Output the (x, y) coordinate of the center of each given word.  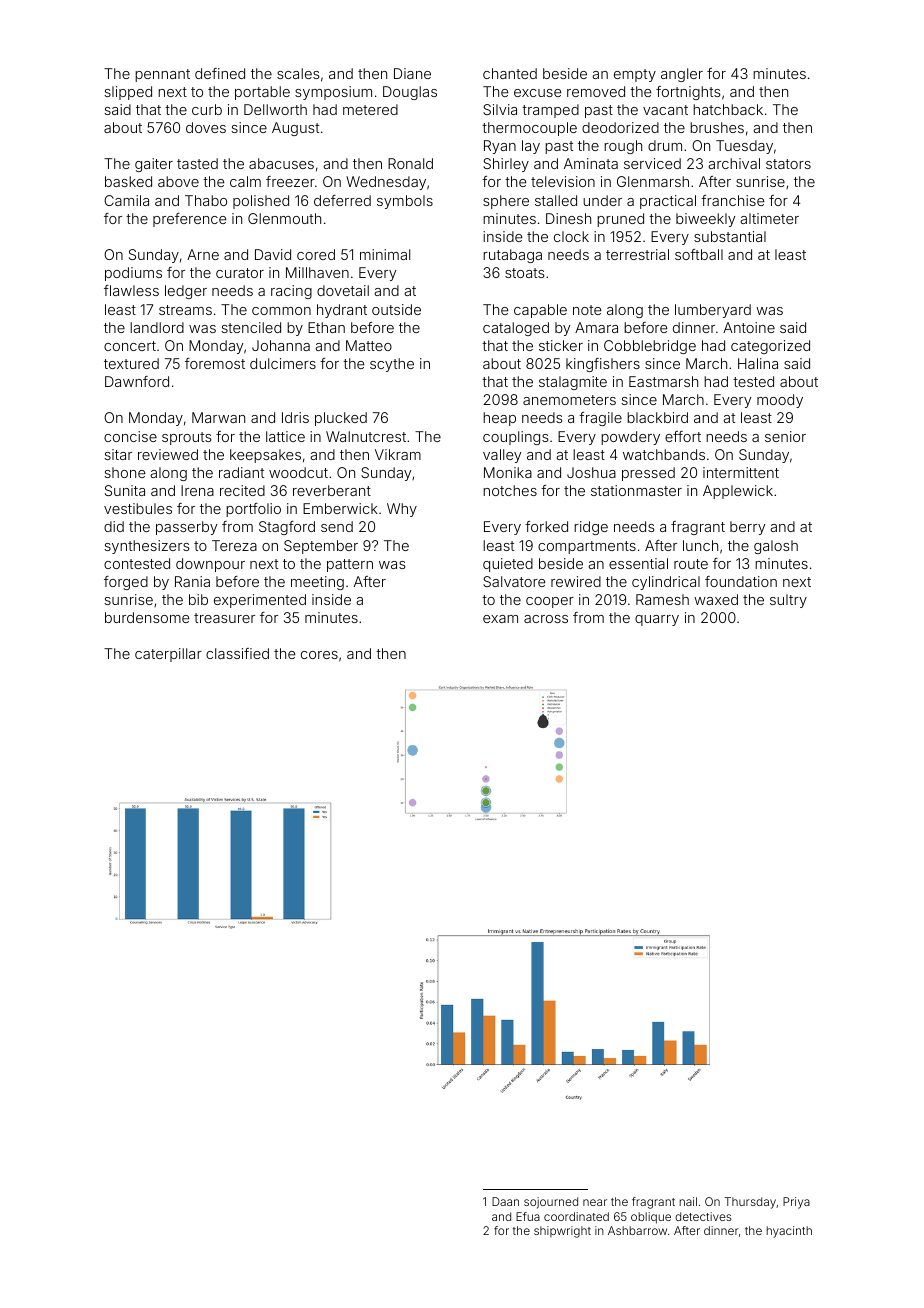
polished (261, 202)
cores (319, 655)
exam (500, 619)
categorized (770, 347)
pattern (350, 565)
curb (207, 109)
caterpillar (168, 655)
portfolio (253, 510)
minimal (385, 254)
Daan (505, 1201)
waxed (716, 599)
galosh (776, 547)
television (563, 181)
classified (237, 653)
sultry (788, 601)
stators (788, 164)
